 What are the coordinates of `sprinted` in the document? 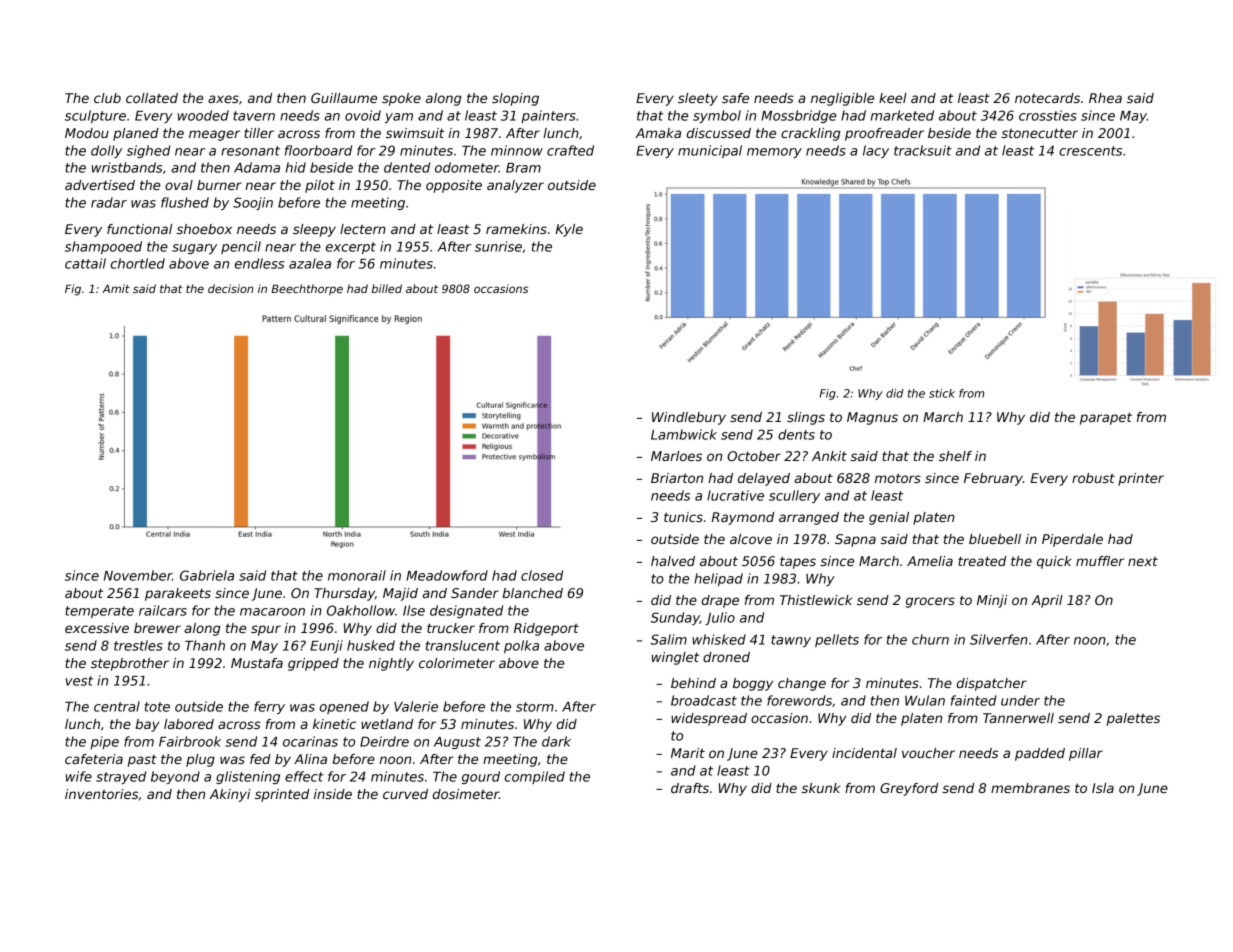 It's located at (282, 795).
